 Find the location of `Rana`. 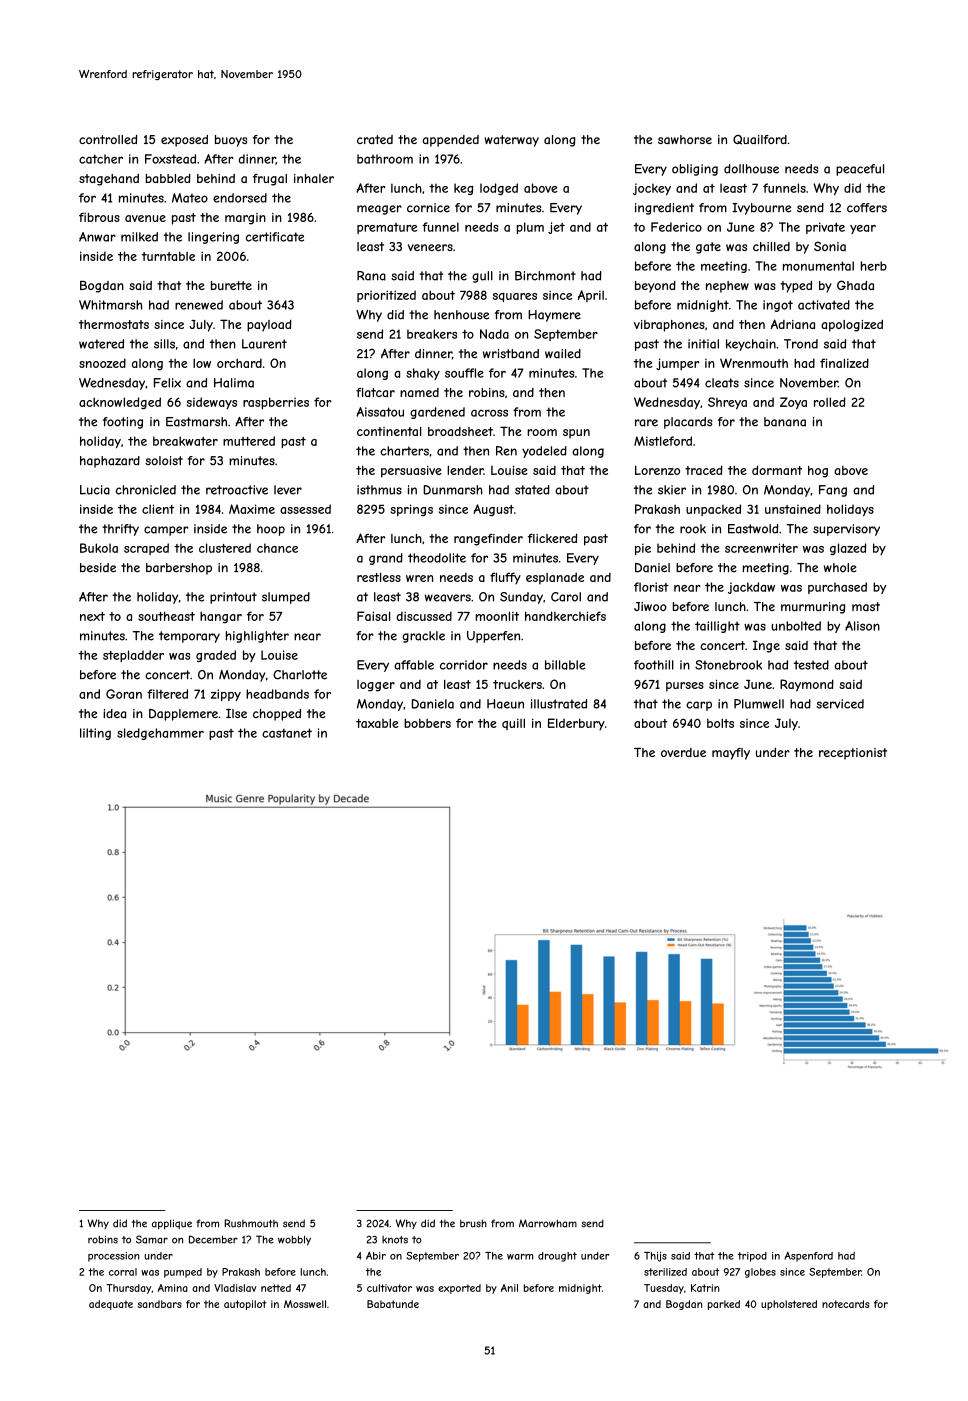

Rana is located at coordinates (371, 276).
